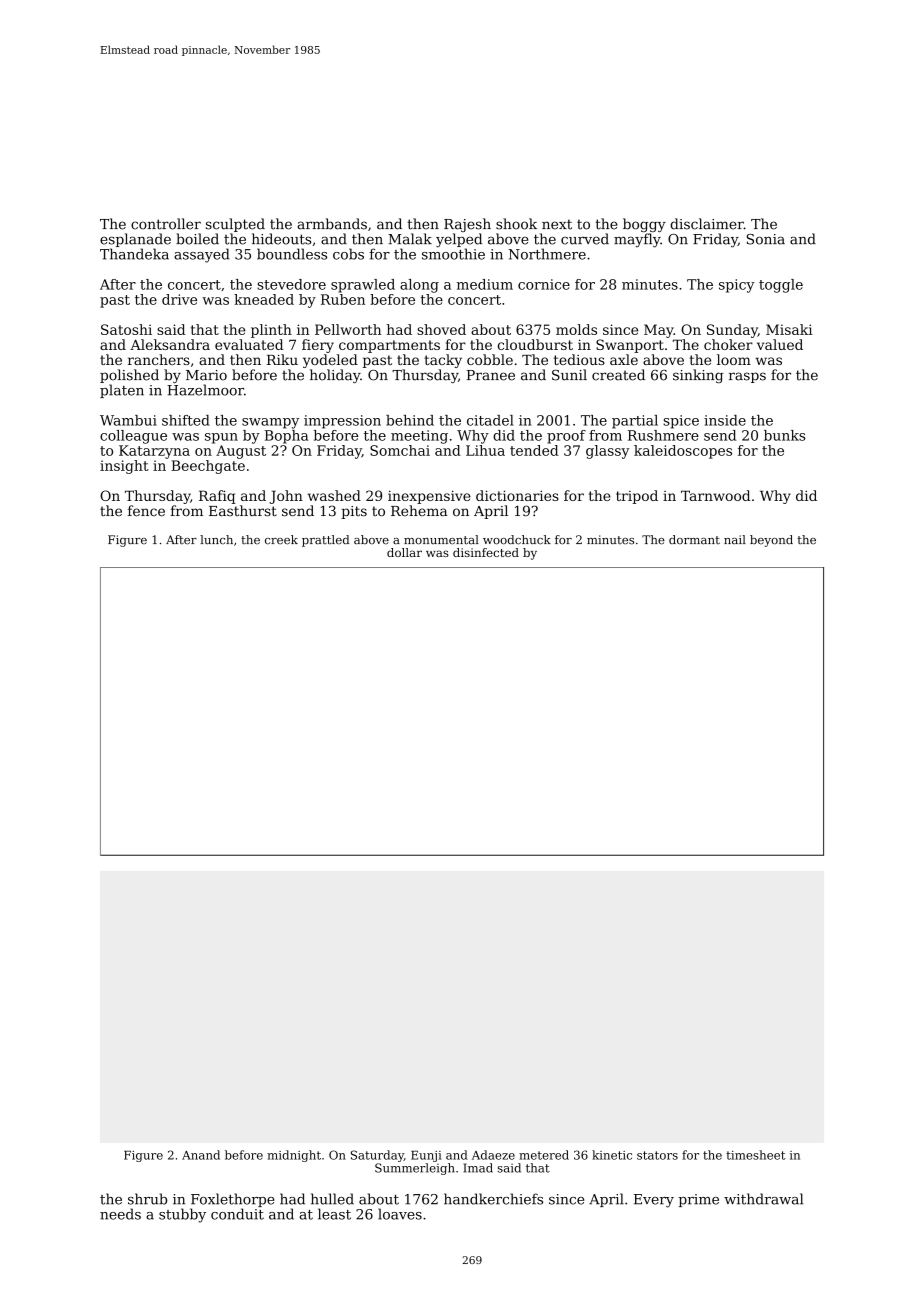 This image has width=924, height=1308. What do you see at coordinates (294, 1156) in the image?
I see `midnight` at bounding box center [294, 1156].
